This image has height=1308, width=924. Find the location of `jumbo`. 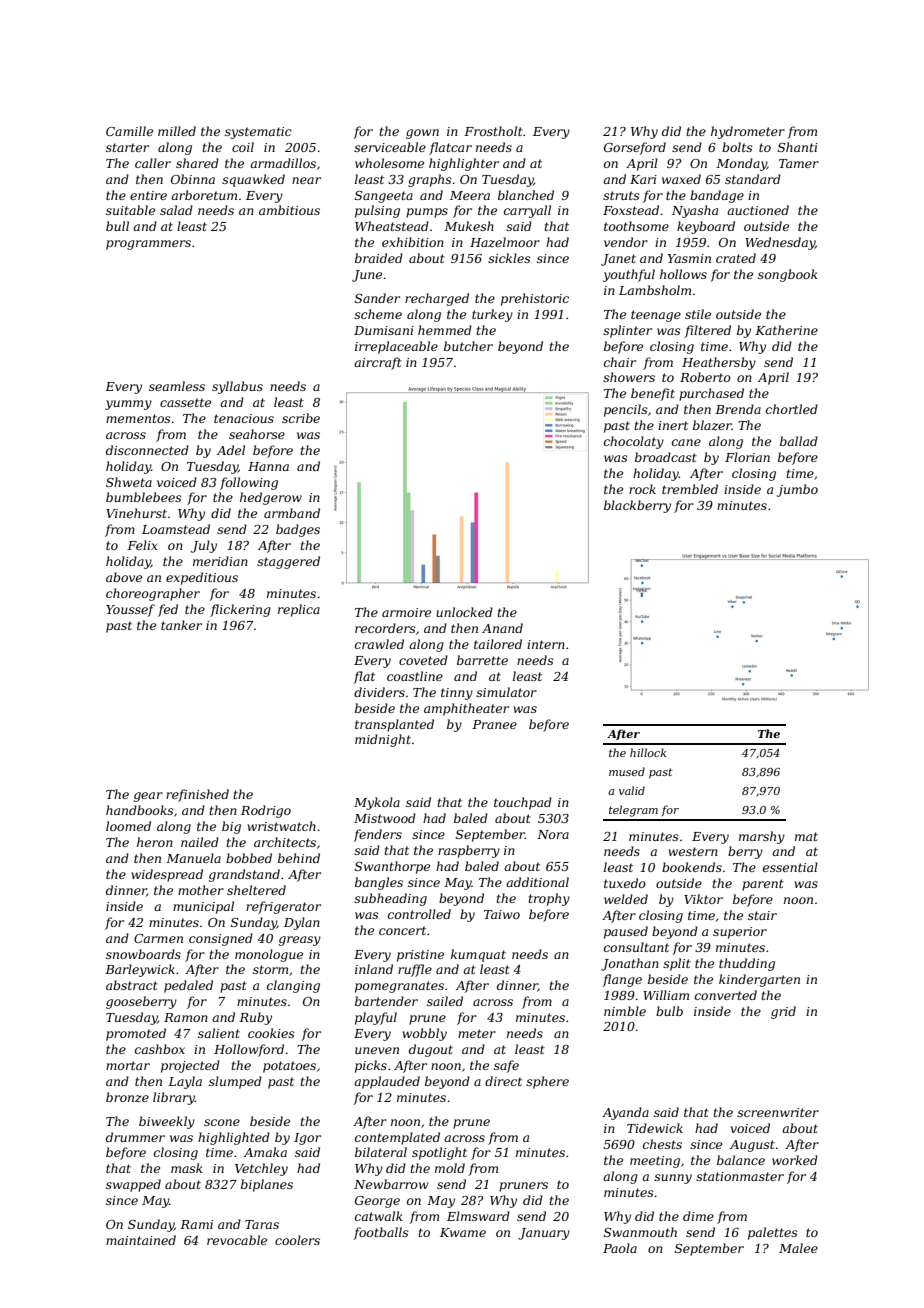

jumbo is located at coordinates (797, 490).
